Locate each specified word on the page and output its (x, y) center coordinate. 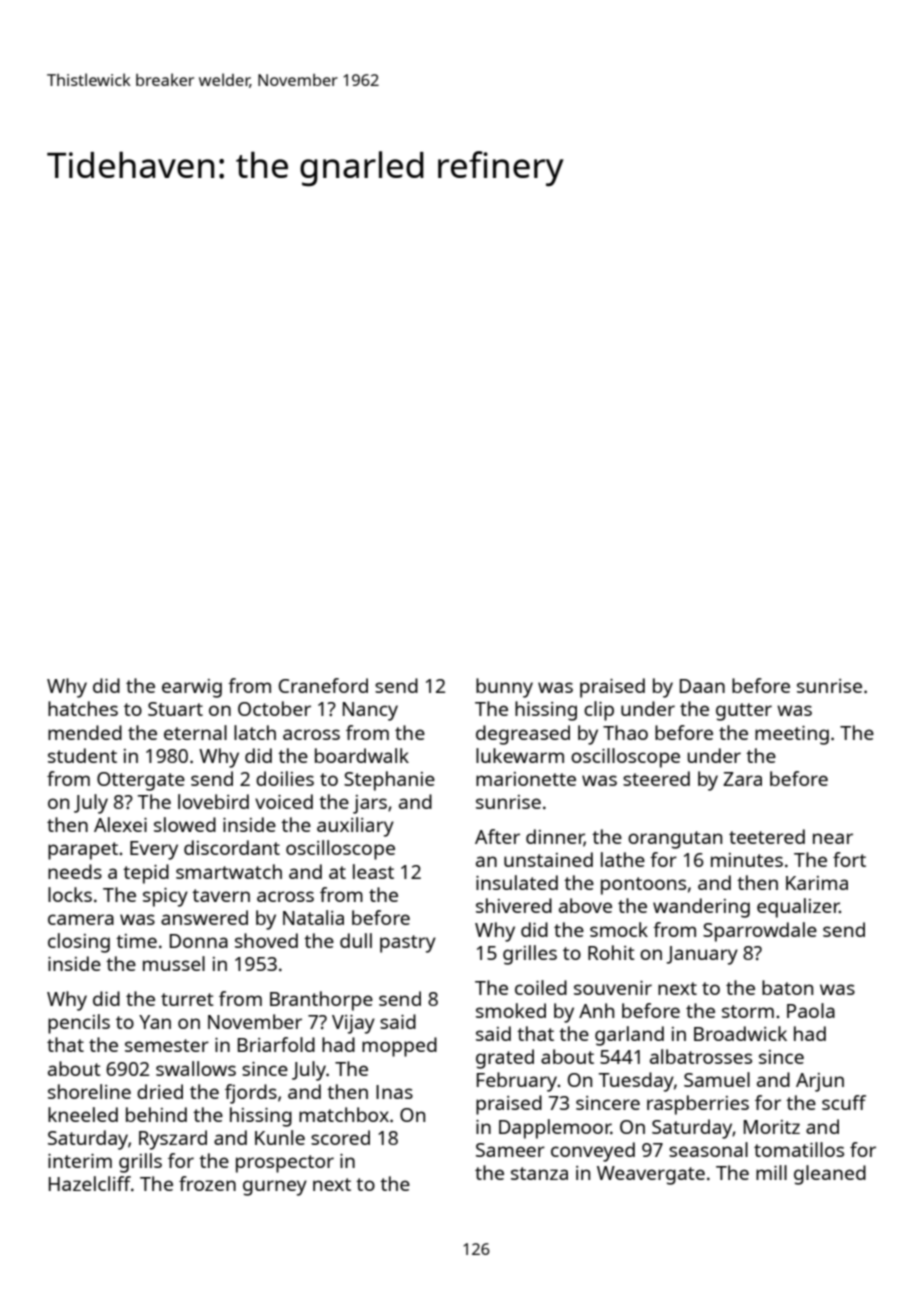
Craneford (323, 685)
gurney (275, 1188)
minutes (747, 860)
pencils (79, 1024)
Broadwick (740, 1033)
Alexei (120, 824)
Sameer (510, 1150)
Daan (702, 686)
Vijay (353, 1024)
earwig (192, 688)
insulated (517, 882)
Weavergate (651, 1175)
